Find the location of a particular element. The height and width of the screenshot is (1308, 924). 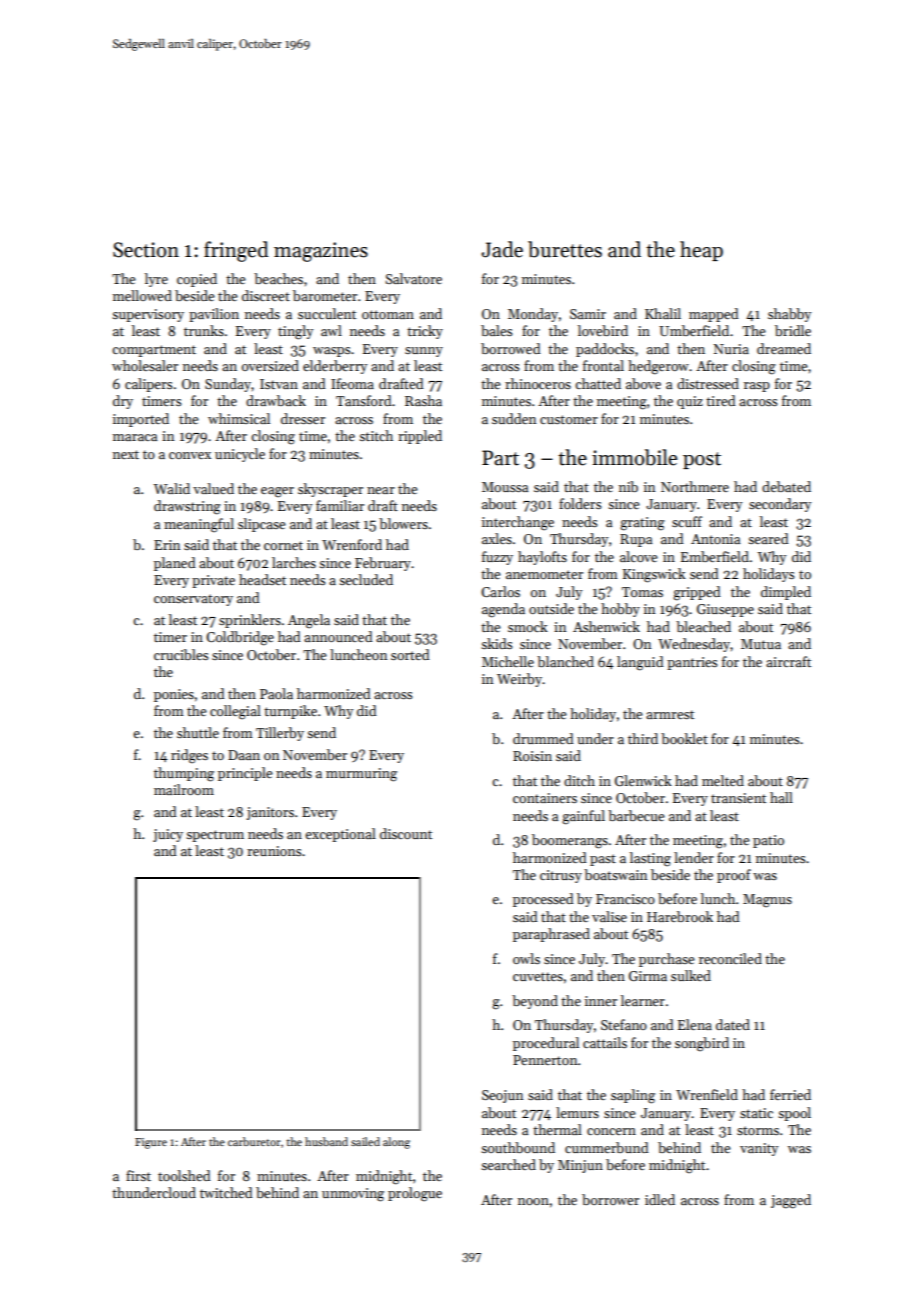

twitched is located at coordinates (226, 1192).
